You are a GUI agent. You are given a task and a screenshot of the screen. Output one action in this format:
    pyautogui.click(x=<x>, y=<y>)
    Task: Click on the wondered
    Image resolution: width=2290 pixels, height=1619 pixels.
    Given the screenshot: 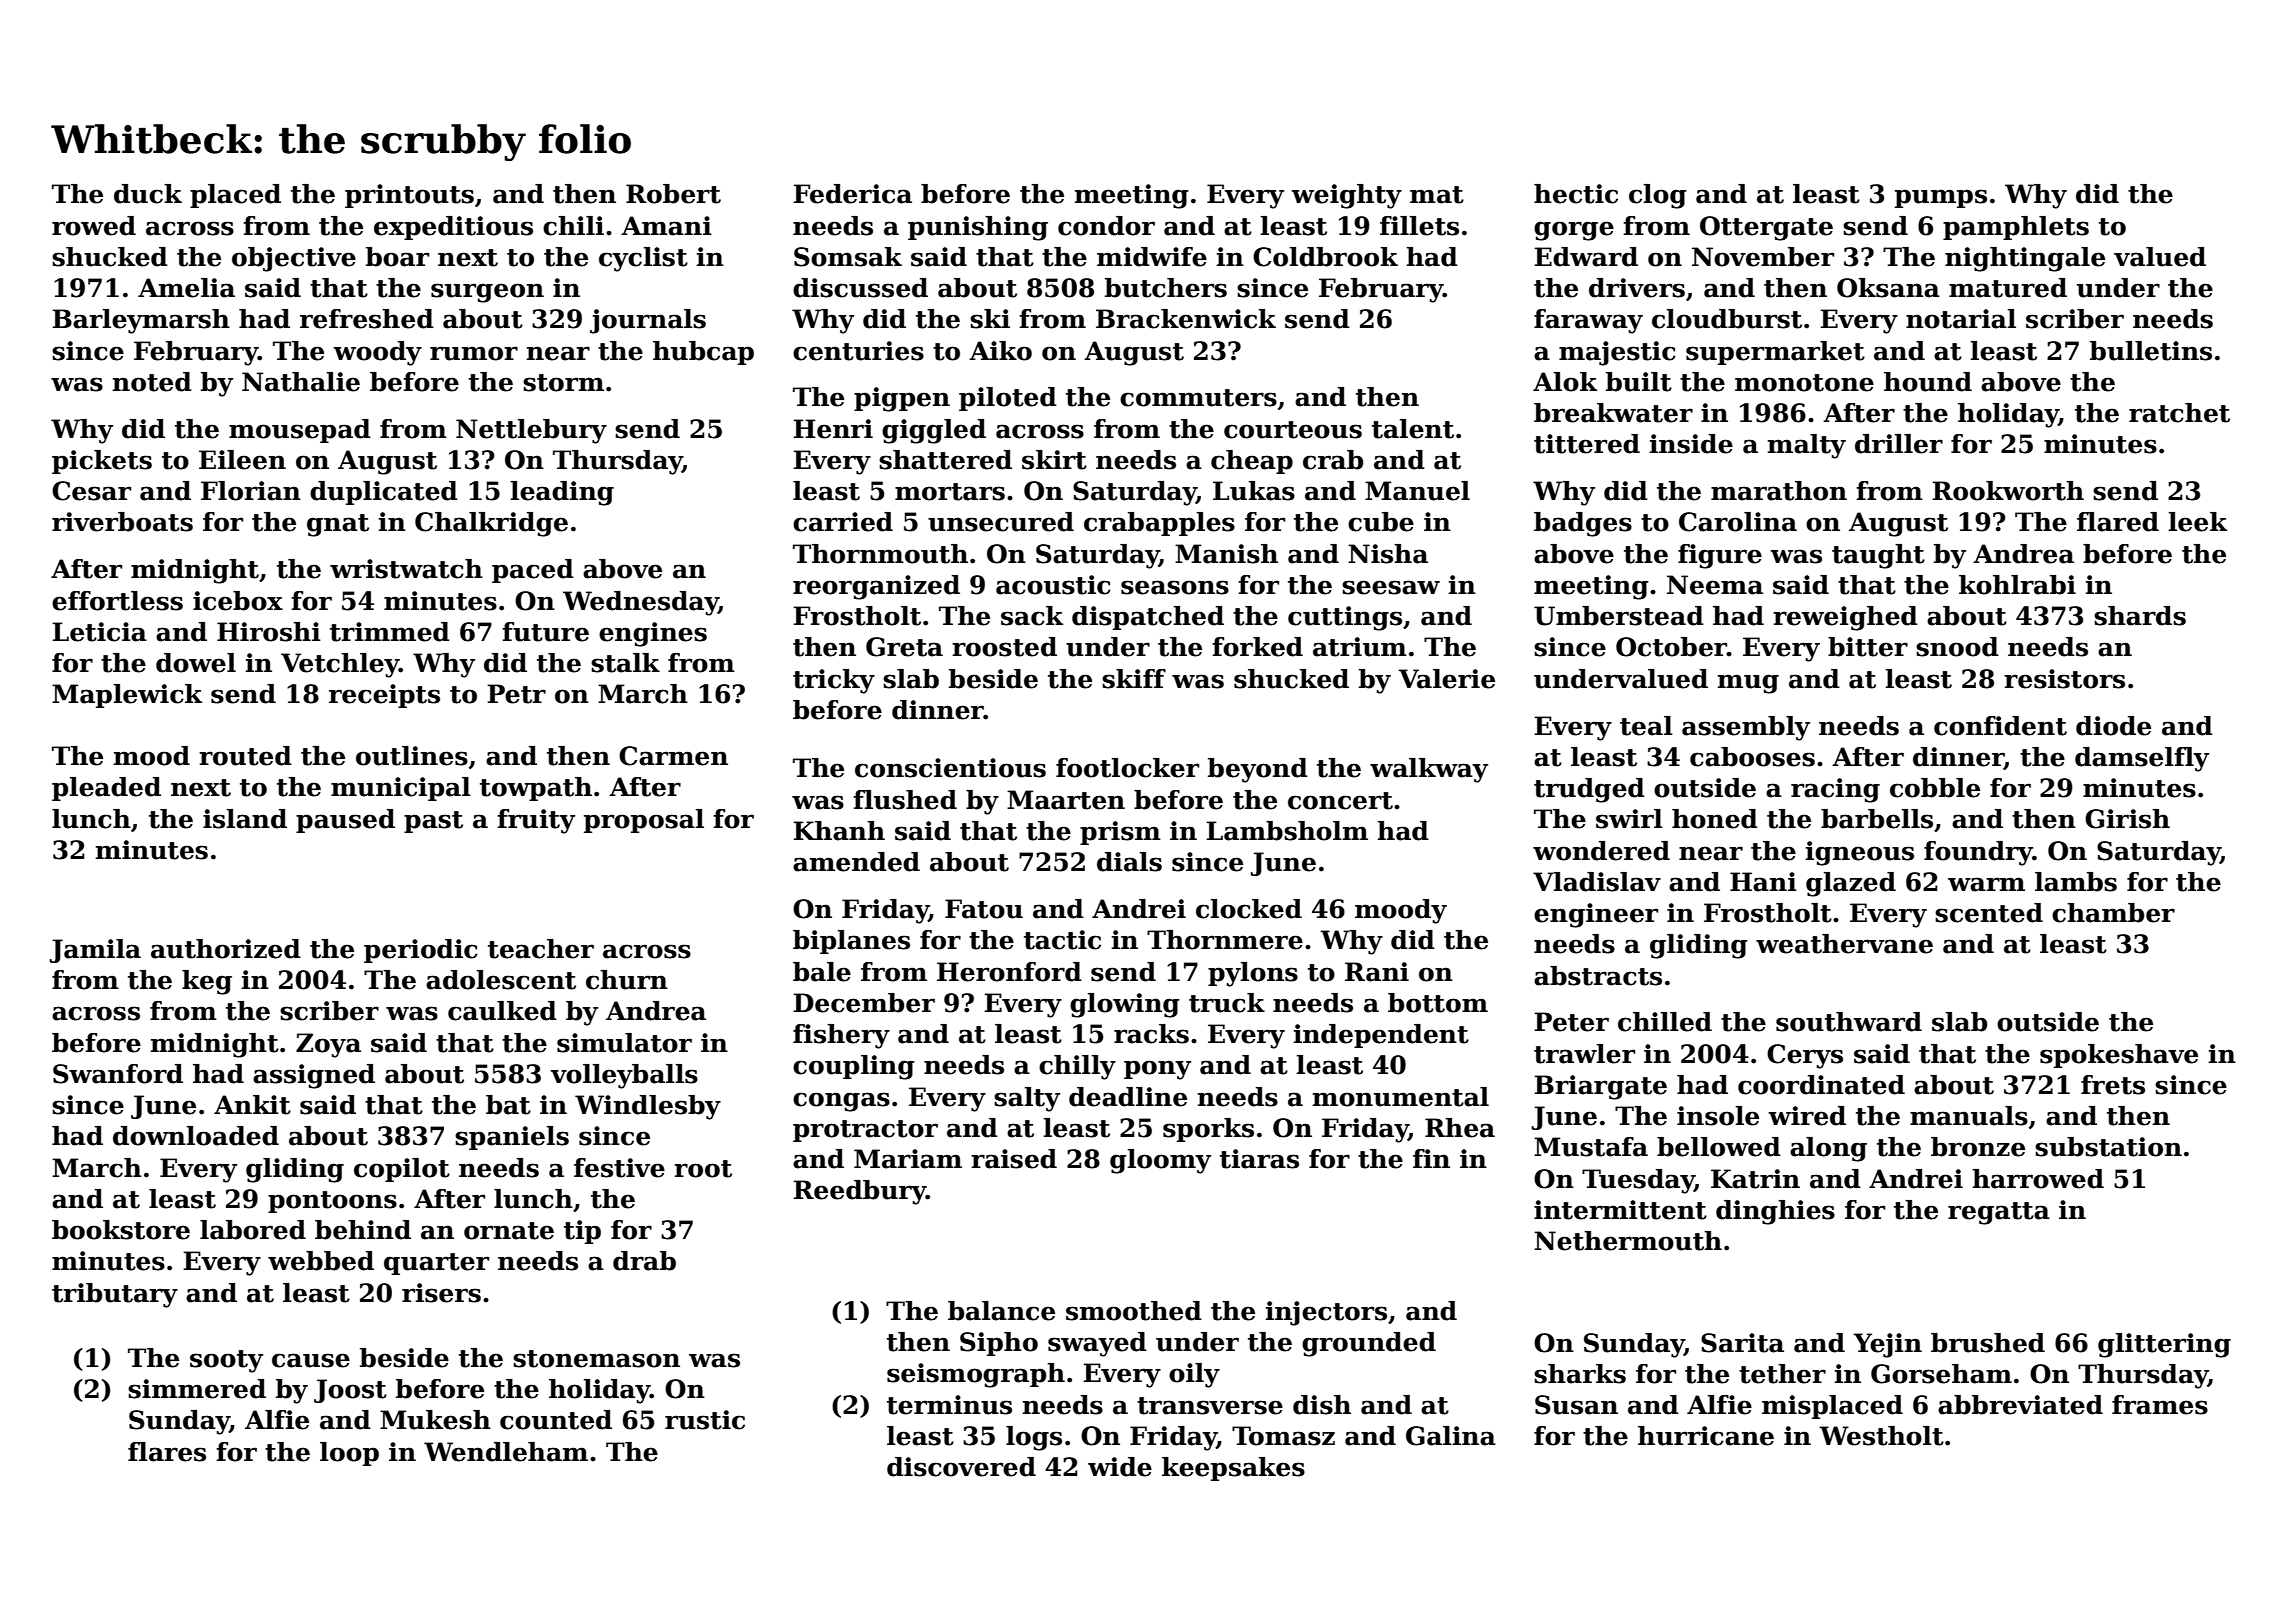 What is the action you would take?
    pyautogui.click(x=1601, y=851)
